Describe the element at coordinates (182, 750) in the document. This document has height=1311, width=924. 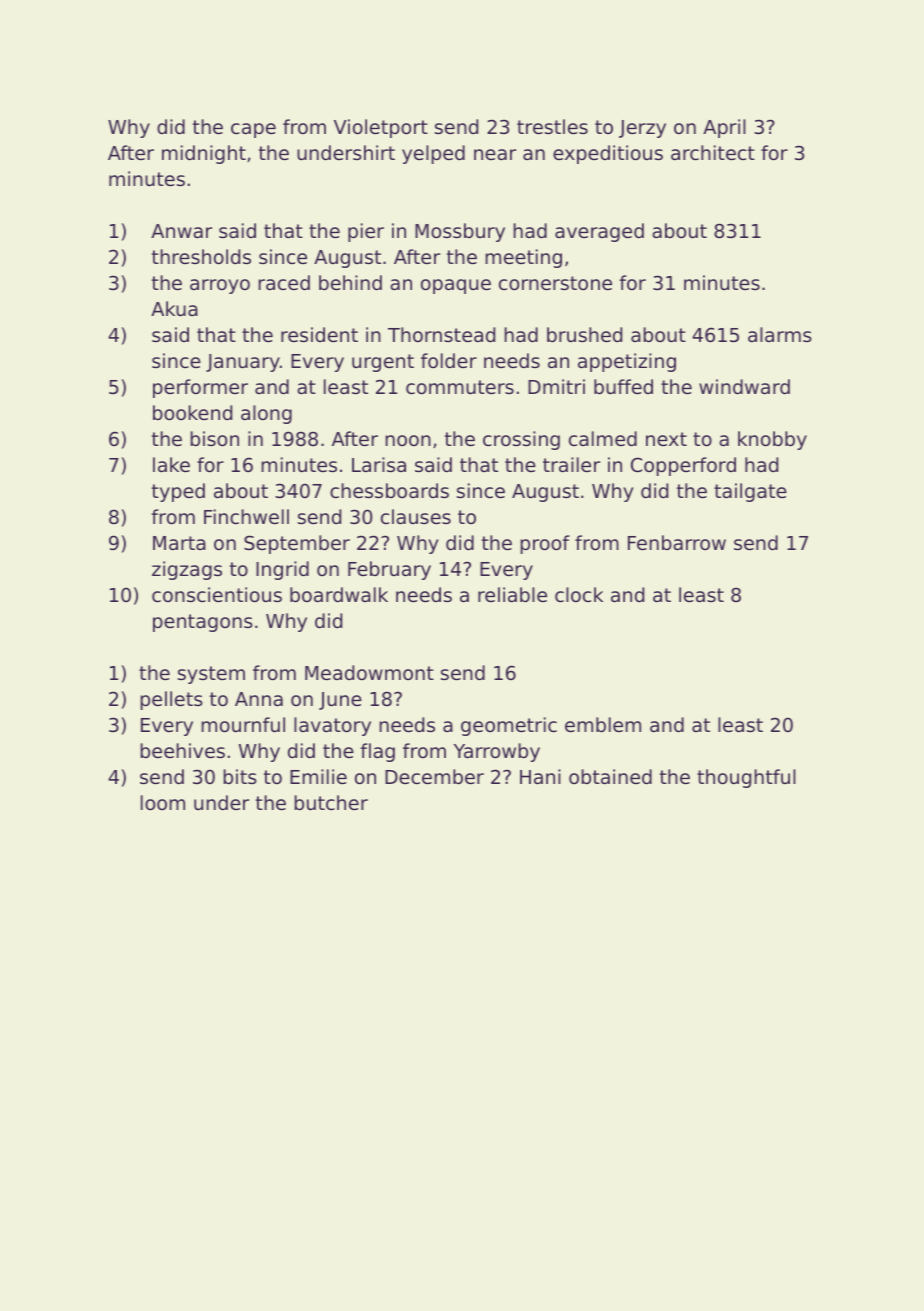
I see `beehives` at that location.
